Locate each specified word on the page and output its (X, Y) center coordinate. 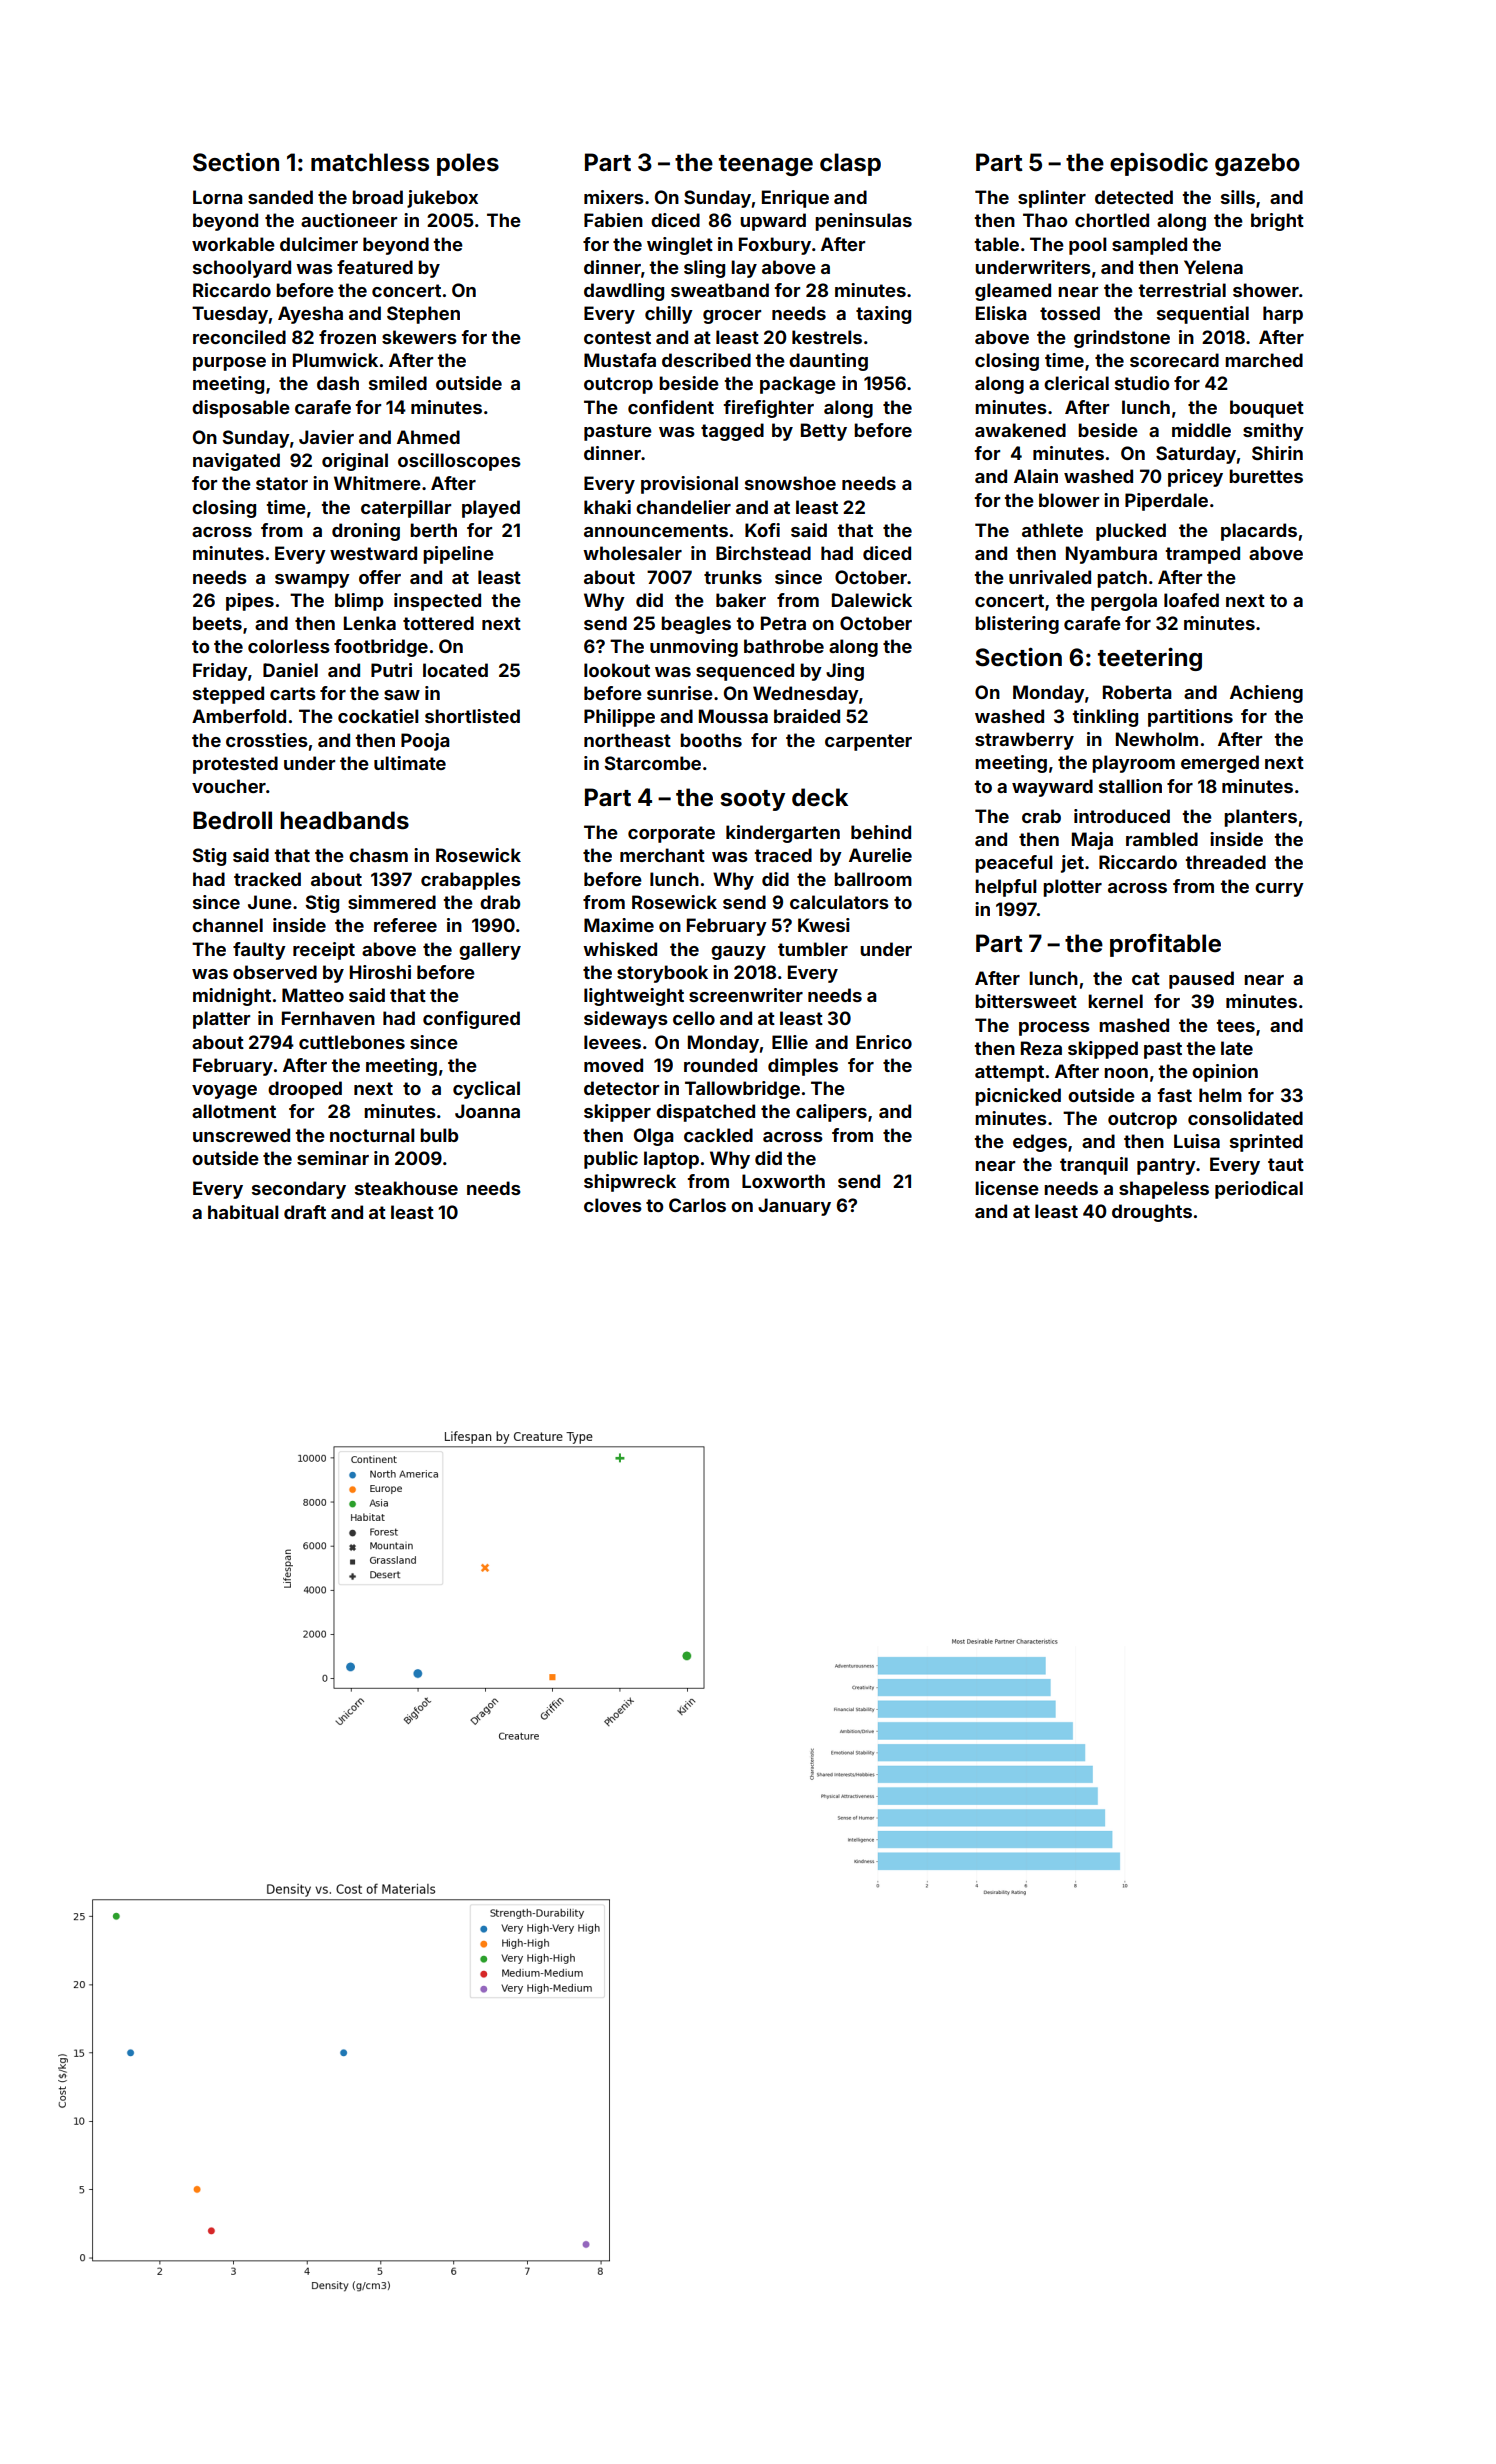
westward (373, 553)
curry (1279, 890)
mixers (614, 197)
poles (468, 164)
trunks (733, 577)
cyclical (486, 1090)
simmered (392, 902)
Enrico (884, 1042)
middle (1201, 430)
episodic (1159, 164)
